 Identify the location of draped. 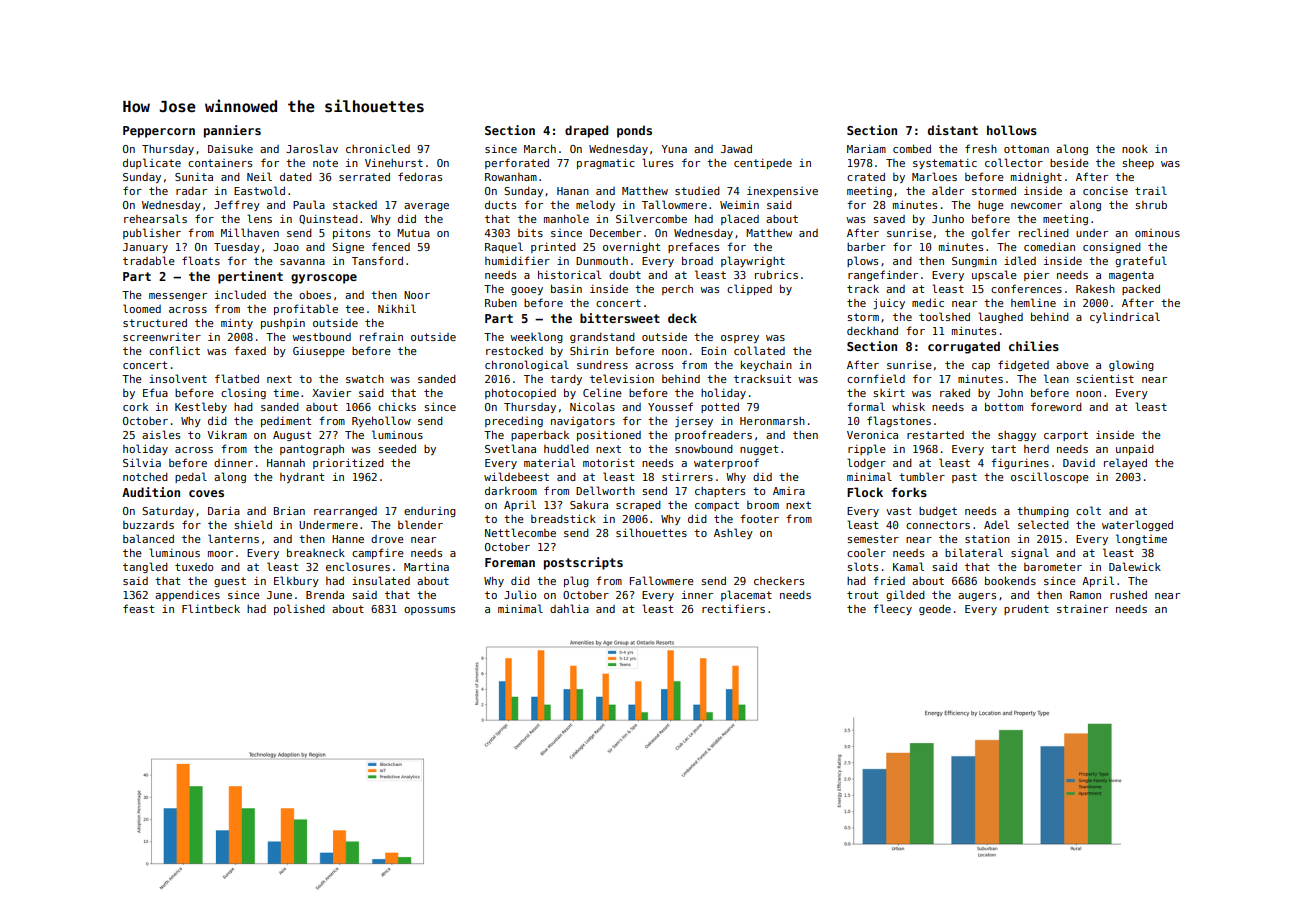
(586, 131).
